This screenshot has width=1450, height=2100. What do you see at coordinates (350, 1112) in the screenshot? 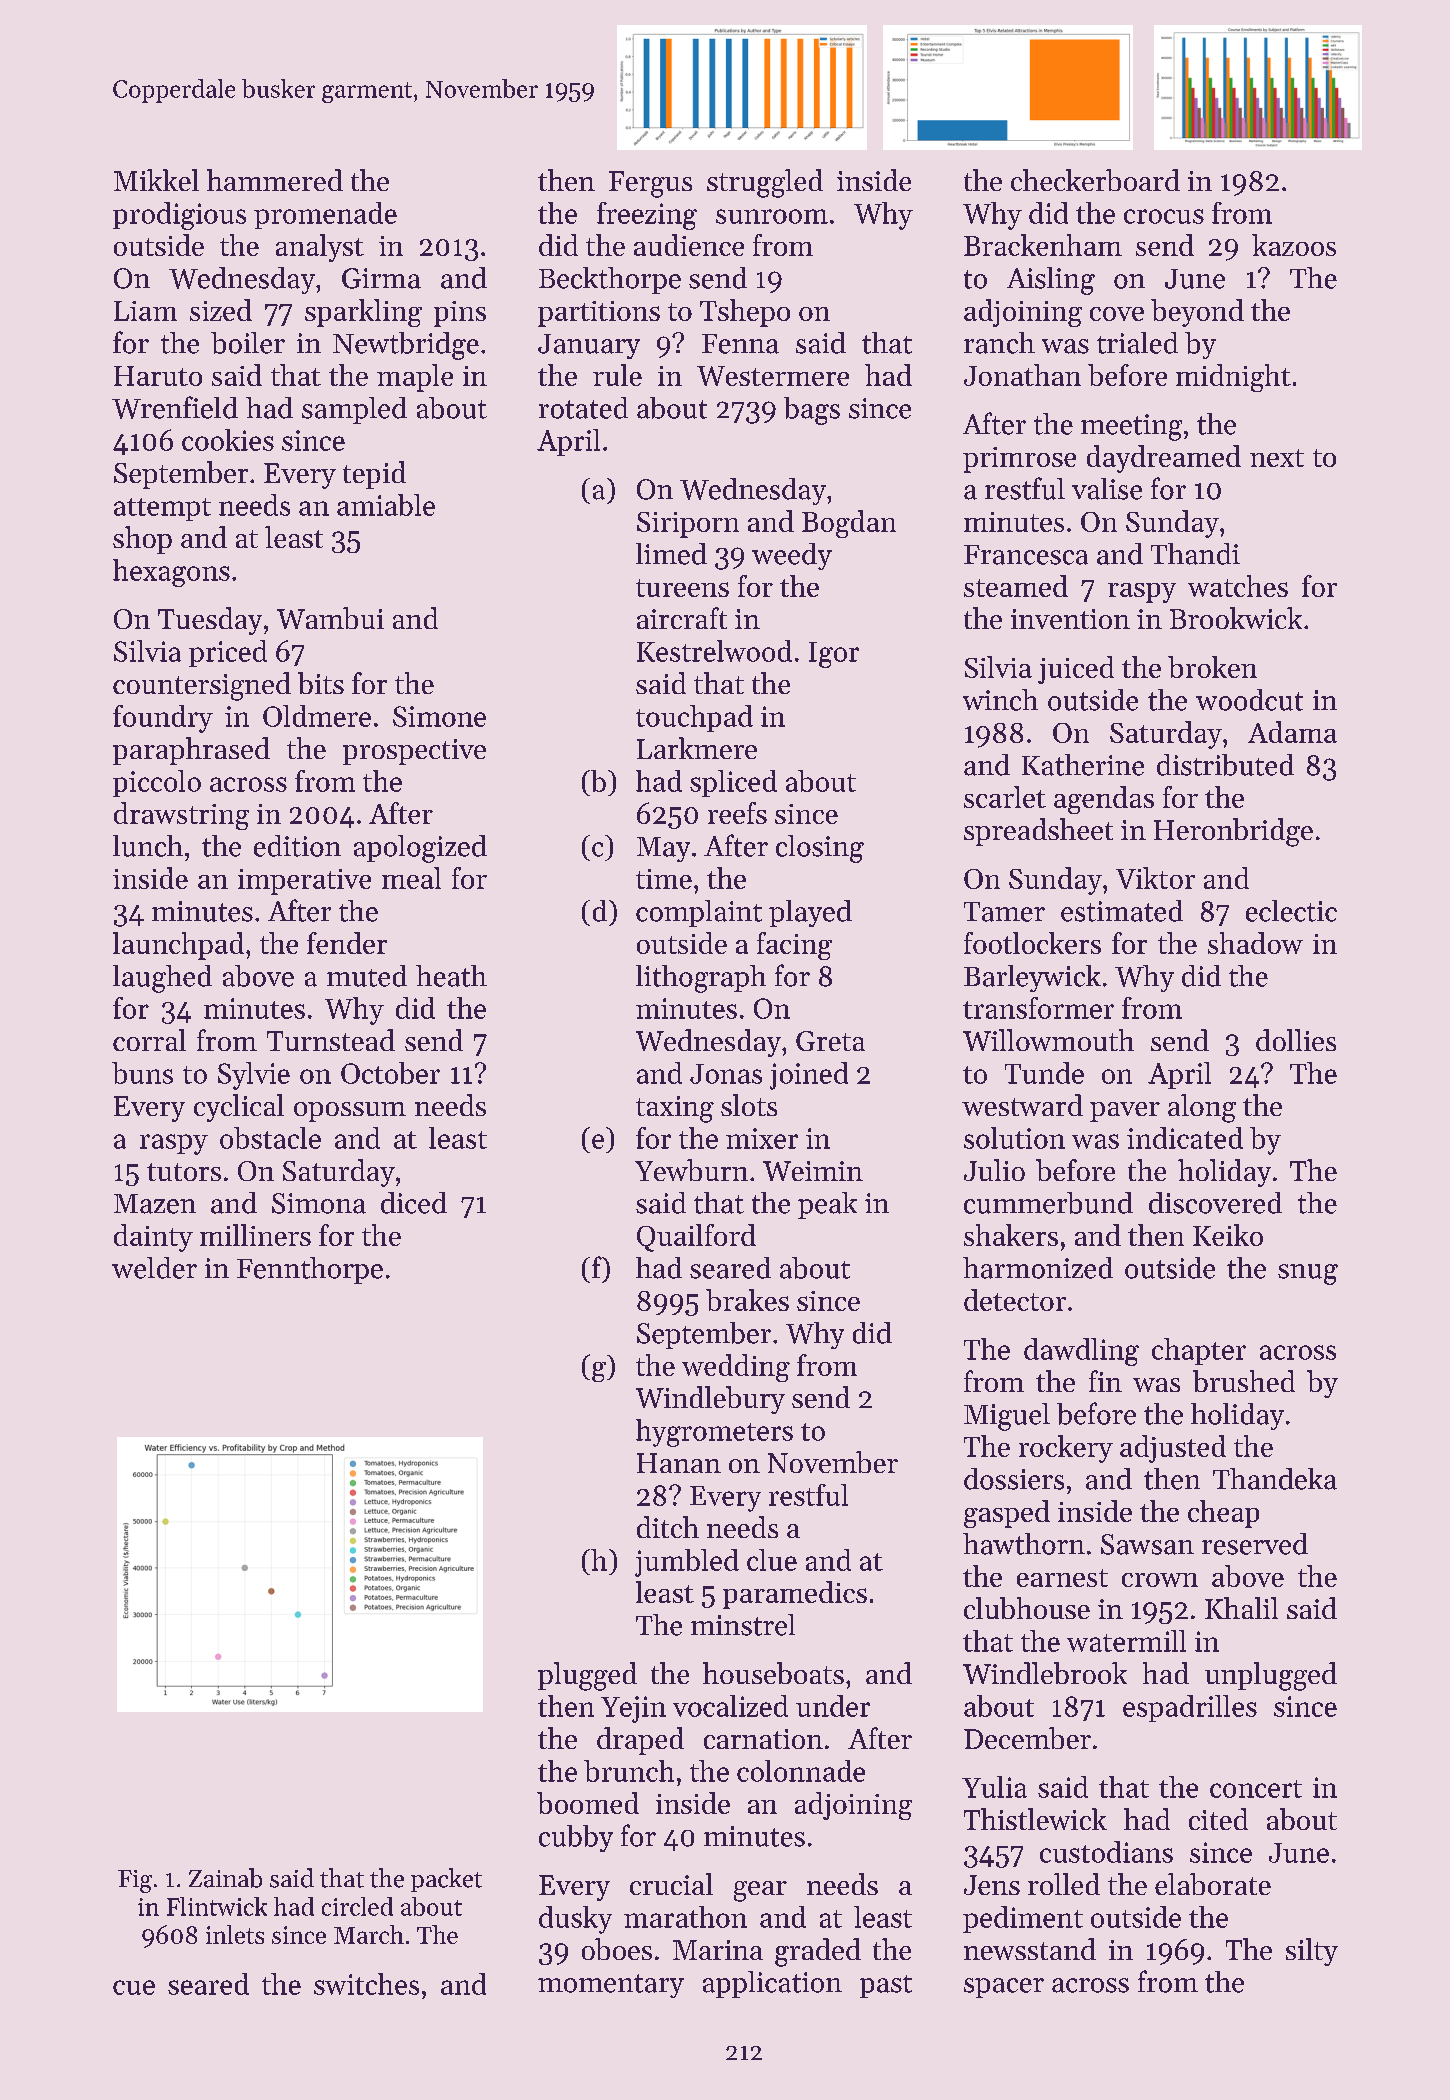
I see `opossum` at bounding box center [350, 1112].
